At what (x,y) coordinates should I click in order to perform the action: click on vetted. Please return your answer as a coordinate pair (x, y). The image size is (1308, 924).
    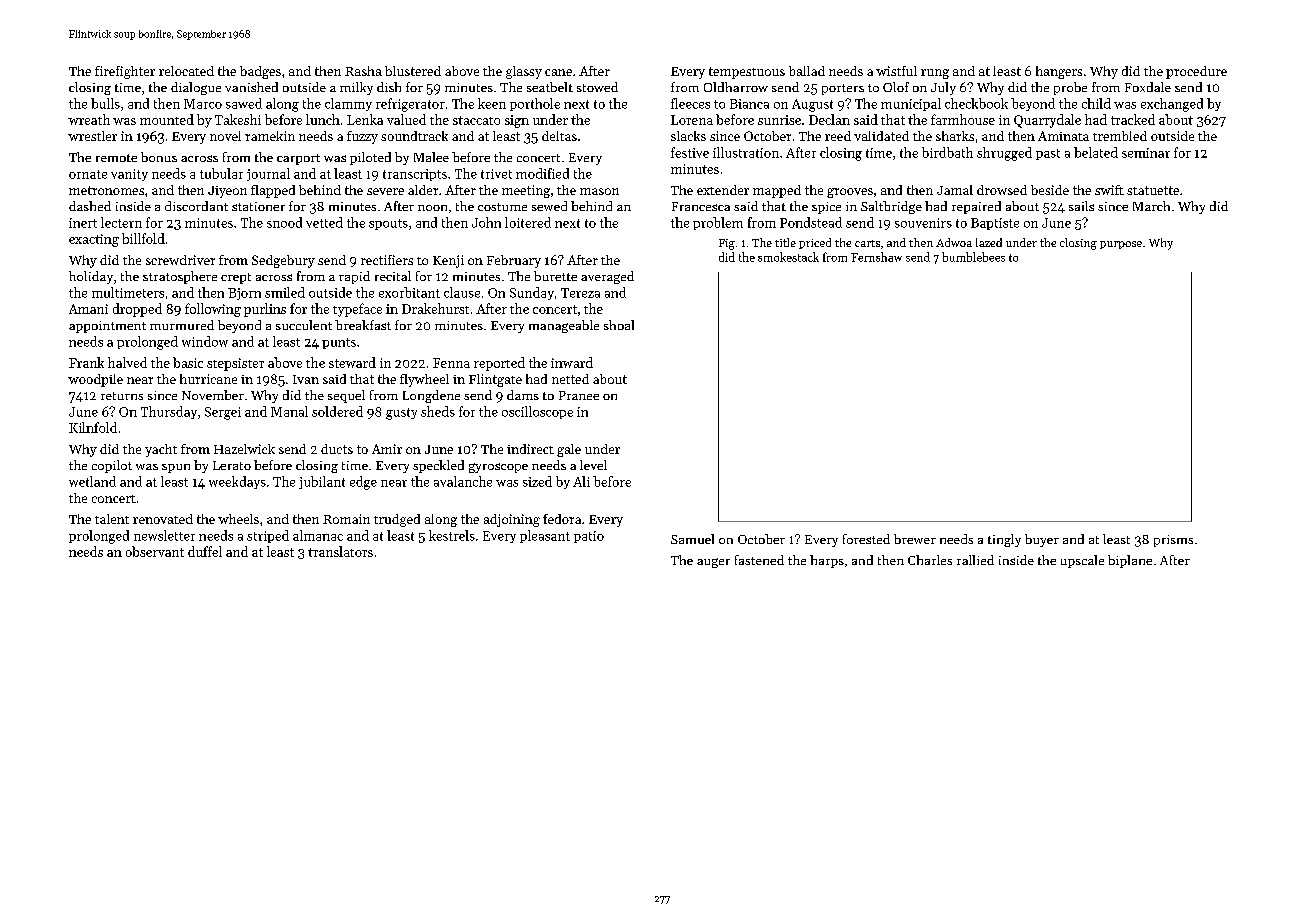
    Looking at the image, I should click on (324, 222).
